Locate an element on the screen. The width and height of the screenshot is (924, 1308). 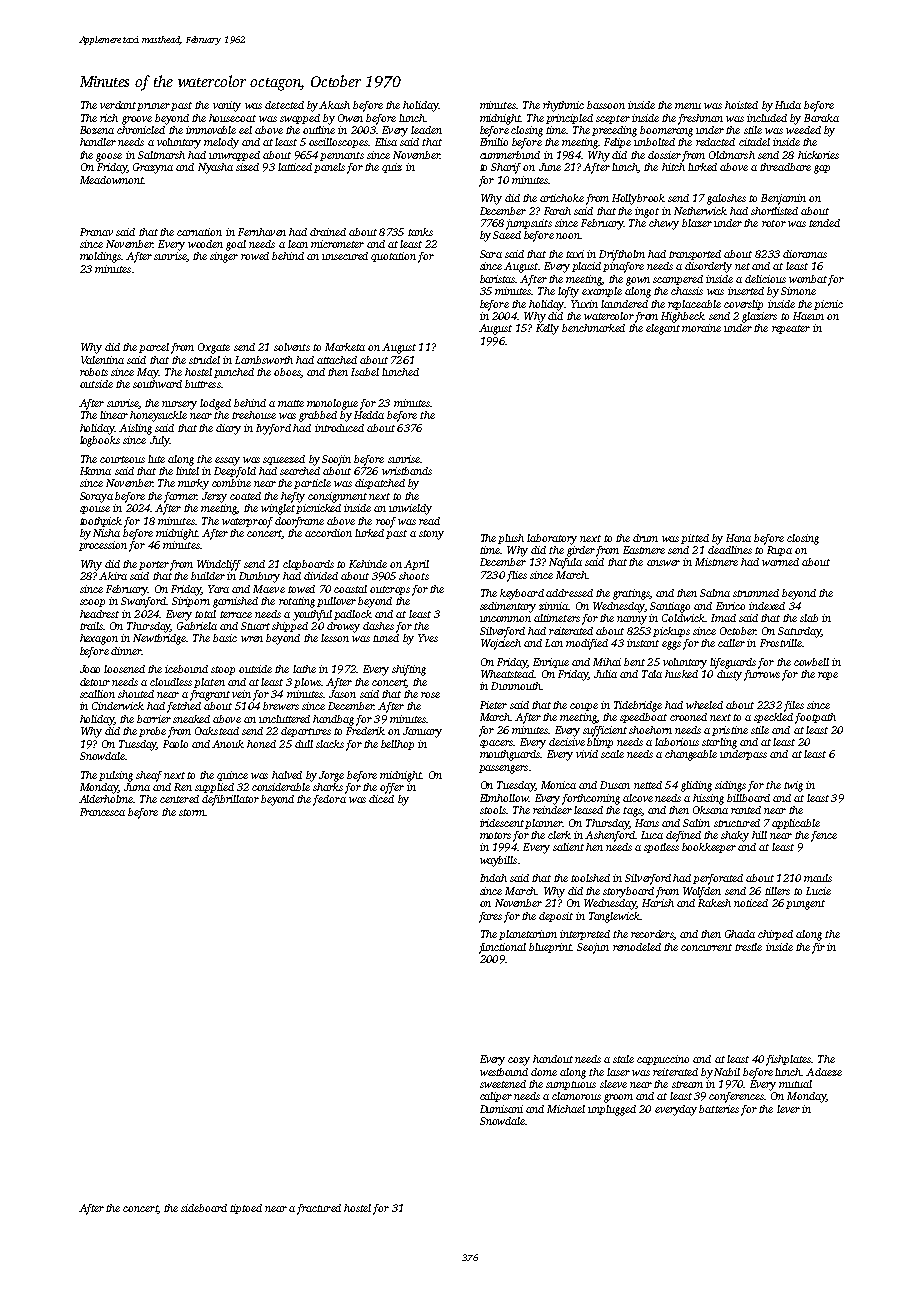
Huda is located at coordinates (788, 105).
